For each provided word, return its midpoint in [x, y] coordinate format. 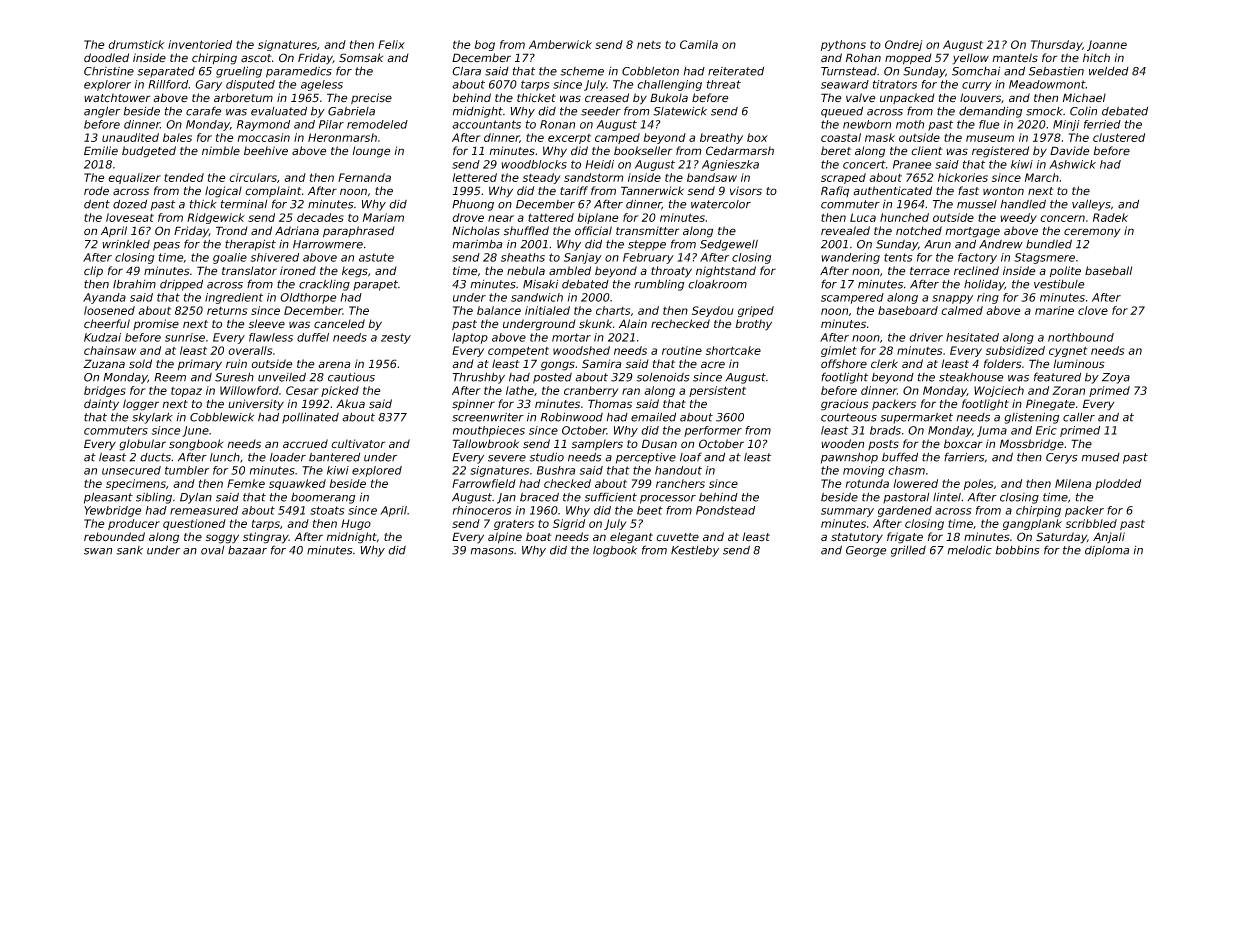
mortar [571, 337]
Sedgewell [729, 245]
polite [1065, 271]
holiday [984, 285]
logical [223, 192]
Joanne [1107, 45]
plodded [1118, 484]
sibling [154, 498]
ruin [236, 363]
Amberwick [560, 44]
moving [863, 471]
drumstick [136, 44]
